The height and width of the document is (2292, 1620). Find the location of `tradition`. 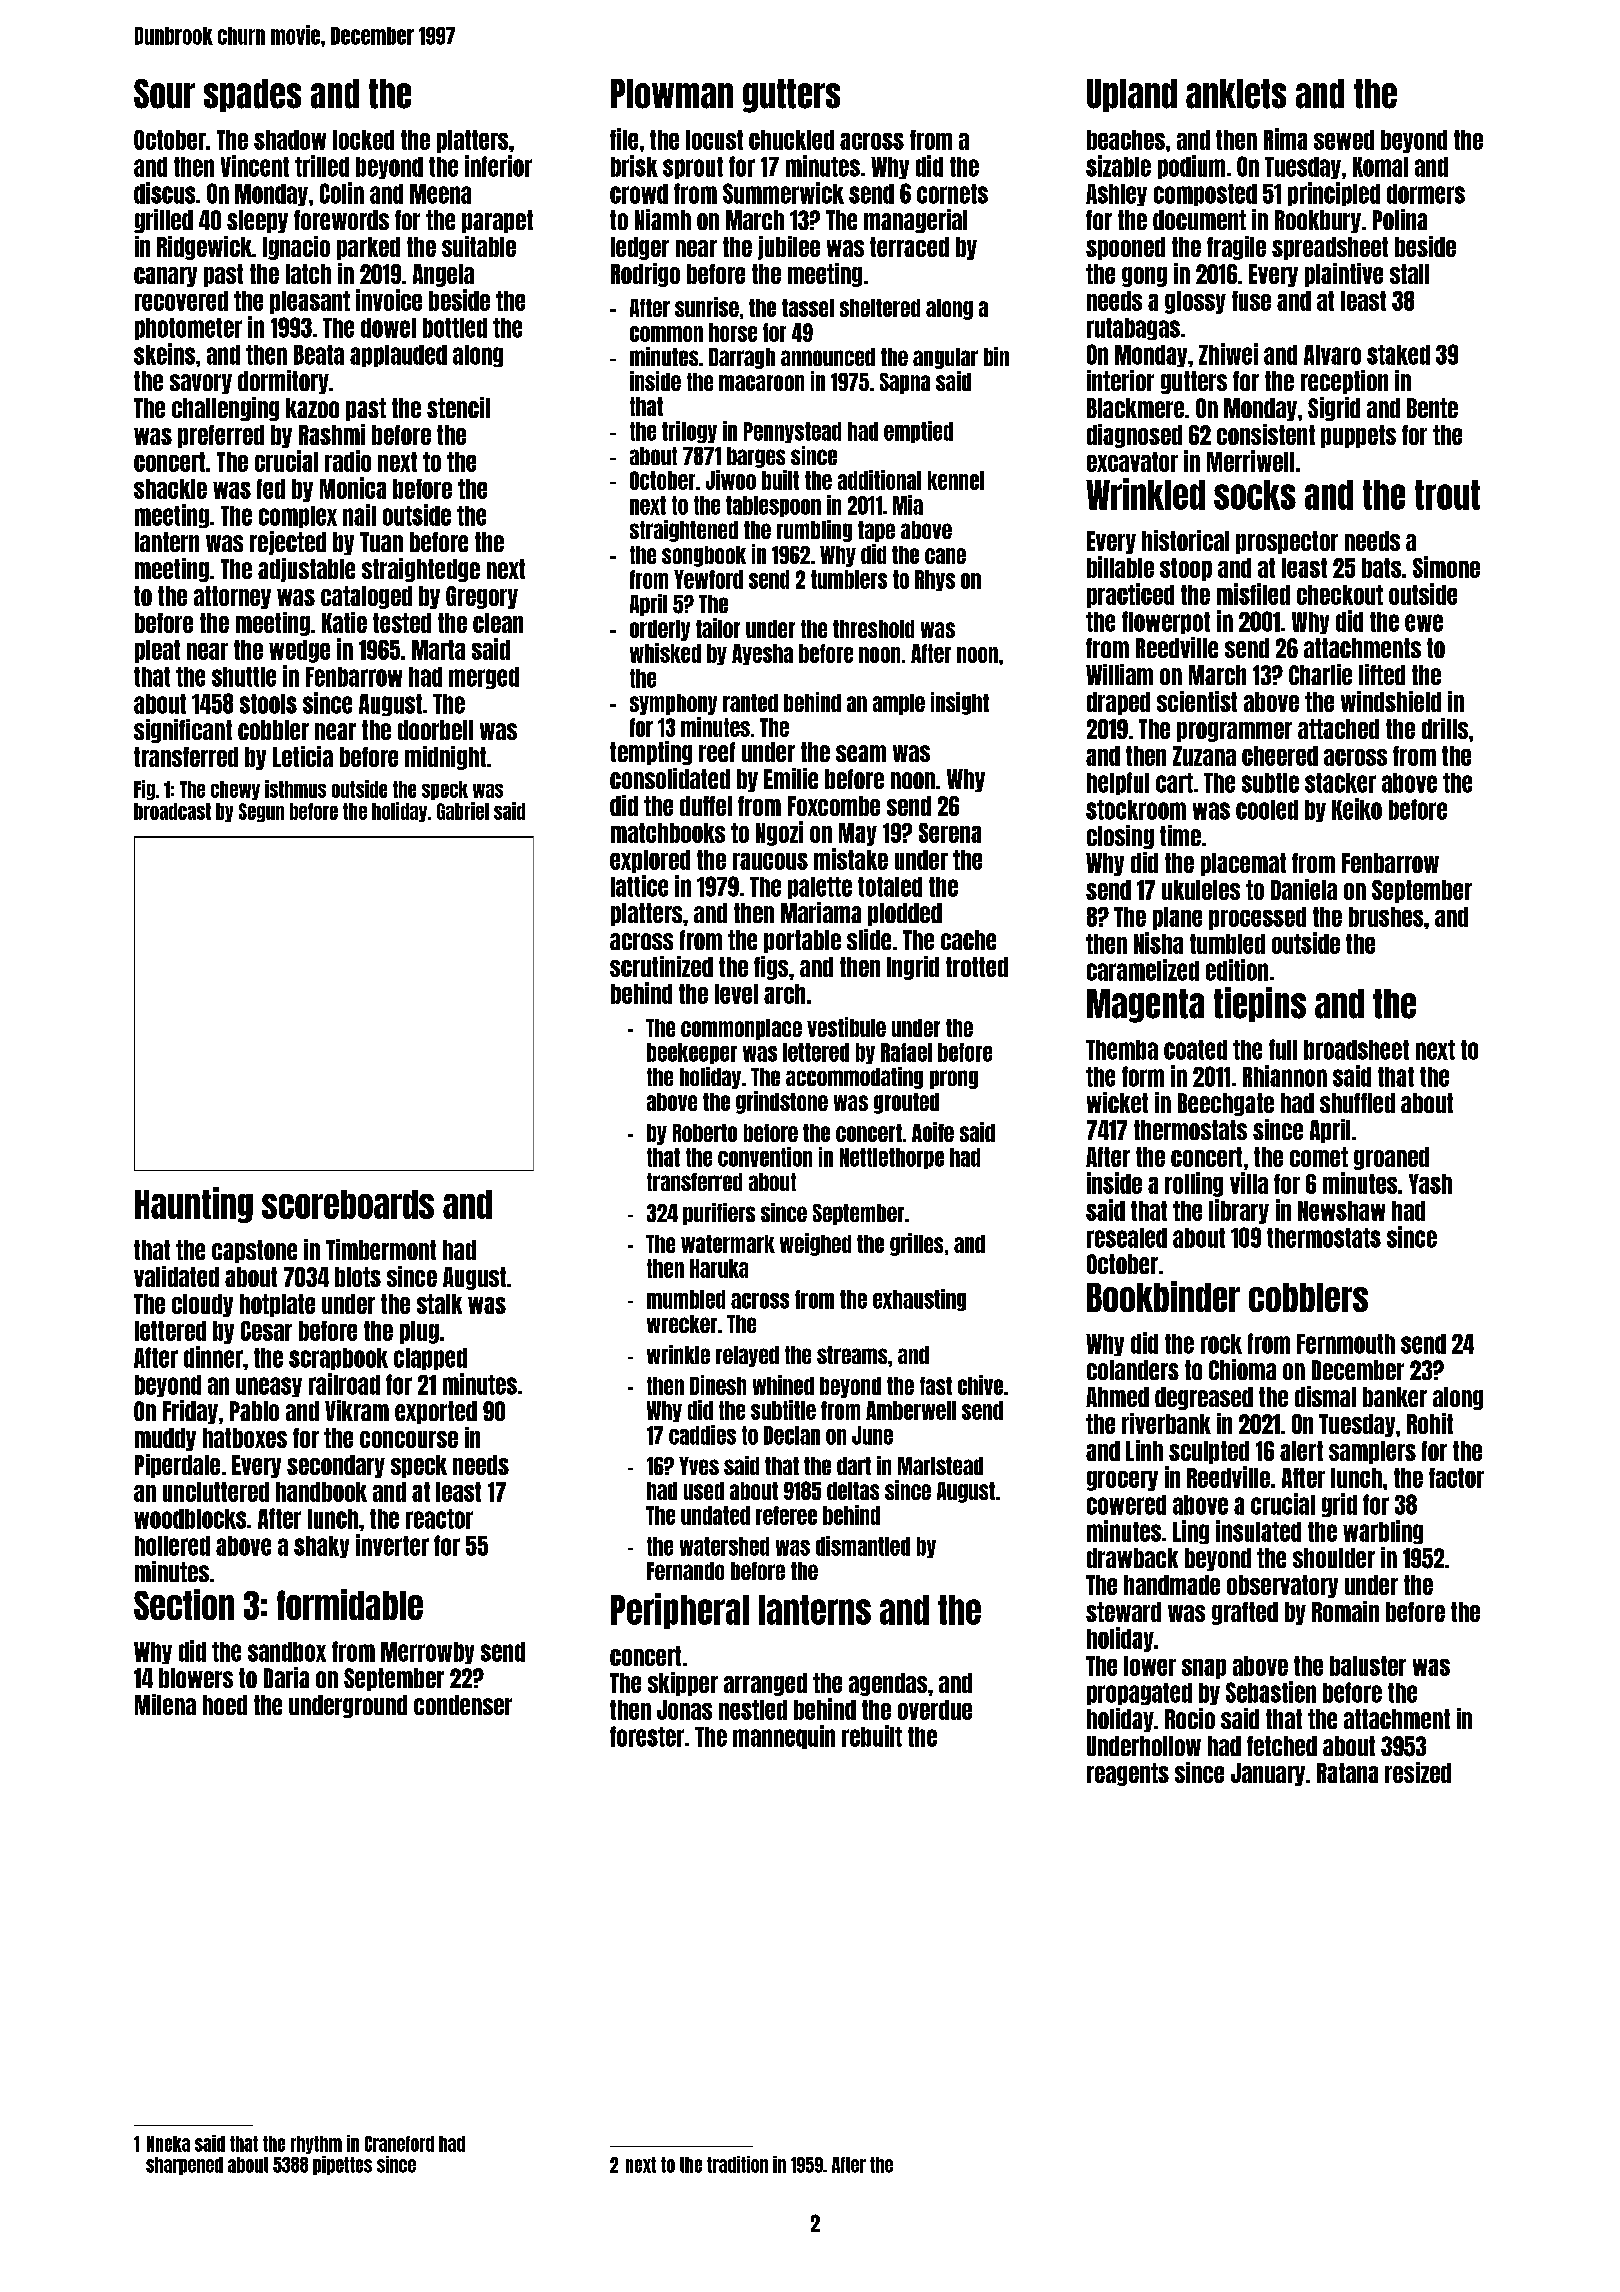

tradition is located at coordinates (737, 2164).
